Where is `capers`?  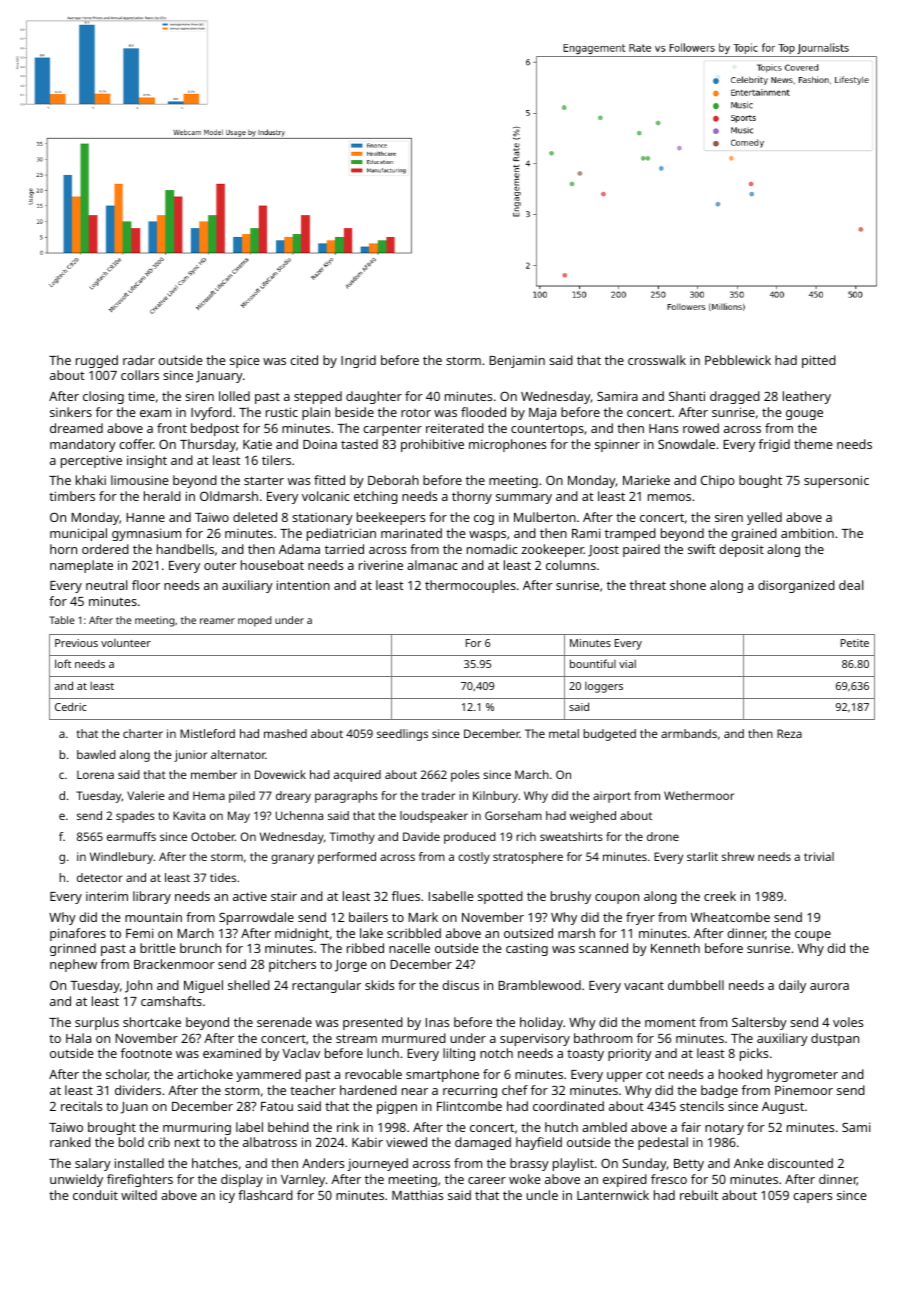 capers is located at coordinates (812, 1198).
